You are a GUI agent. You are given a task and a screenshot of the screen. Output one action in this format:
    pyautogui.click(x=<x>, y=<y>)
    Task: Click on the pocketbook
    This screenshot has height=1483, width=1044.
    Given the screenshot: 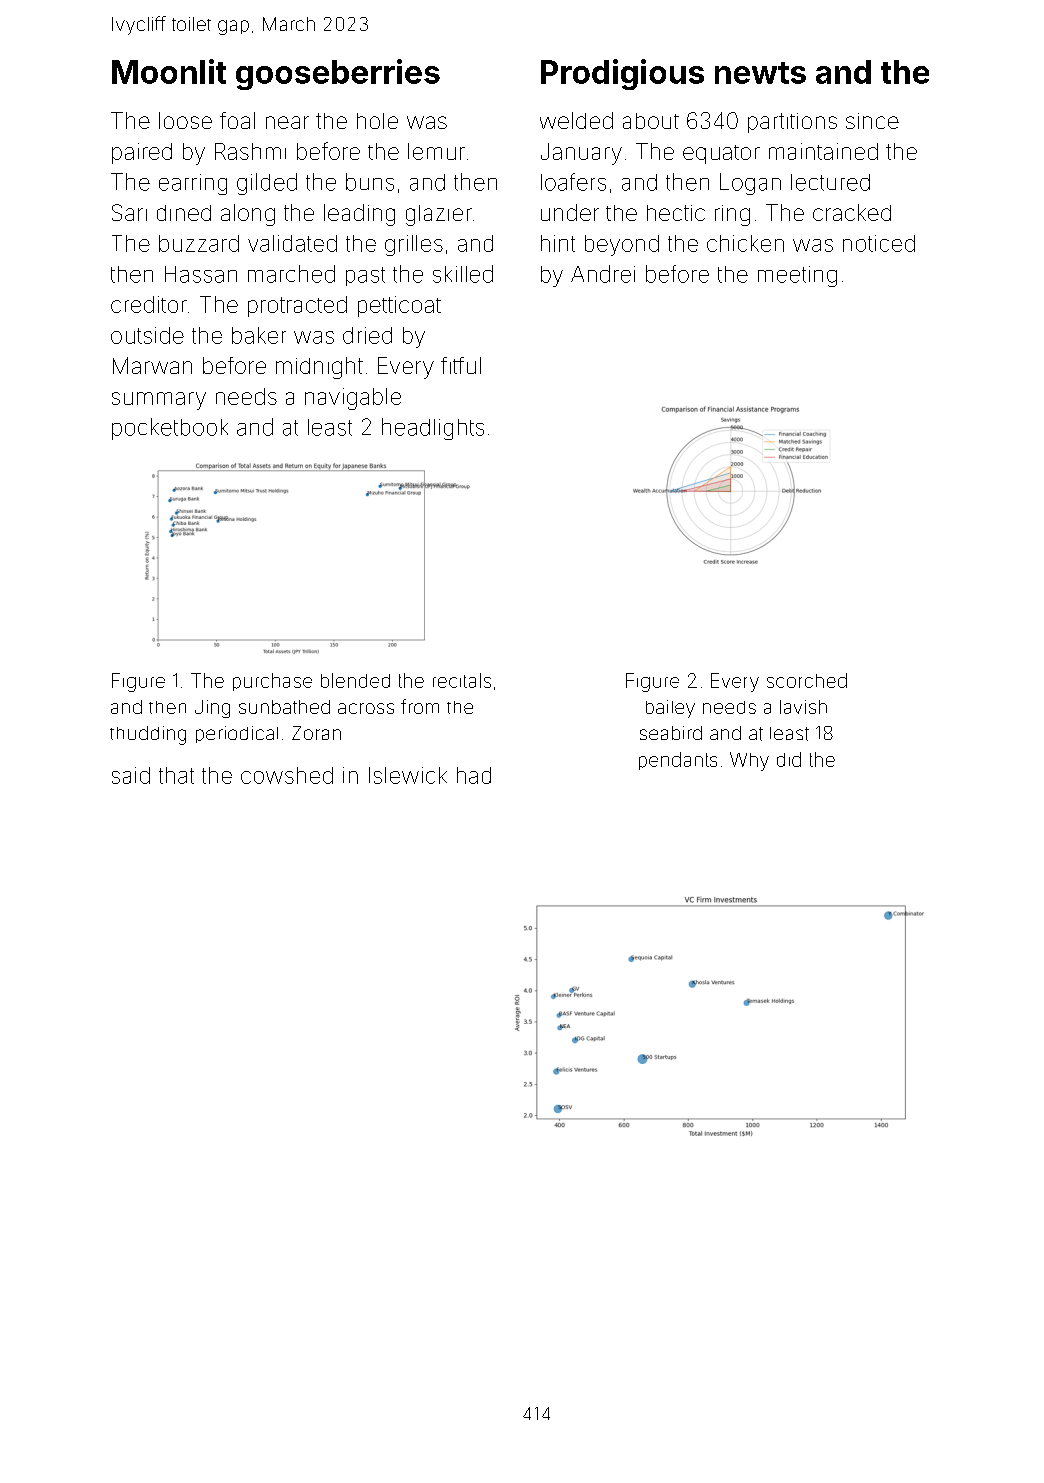 What is the action you would take?
    pyautogui.click(x=170, y=429)
